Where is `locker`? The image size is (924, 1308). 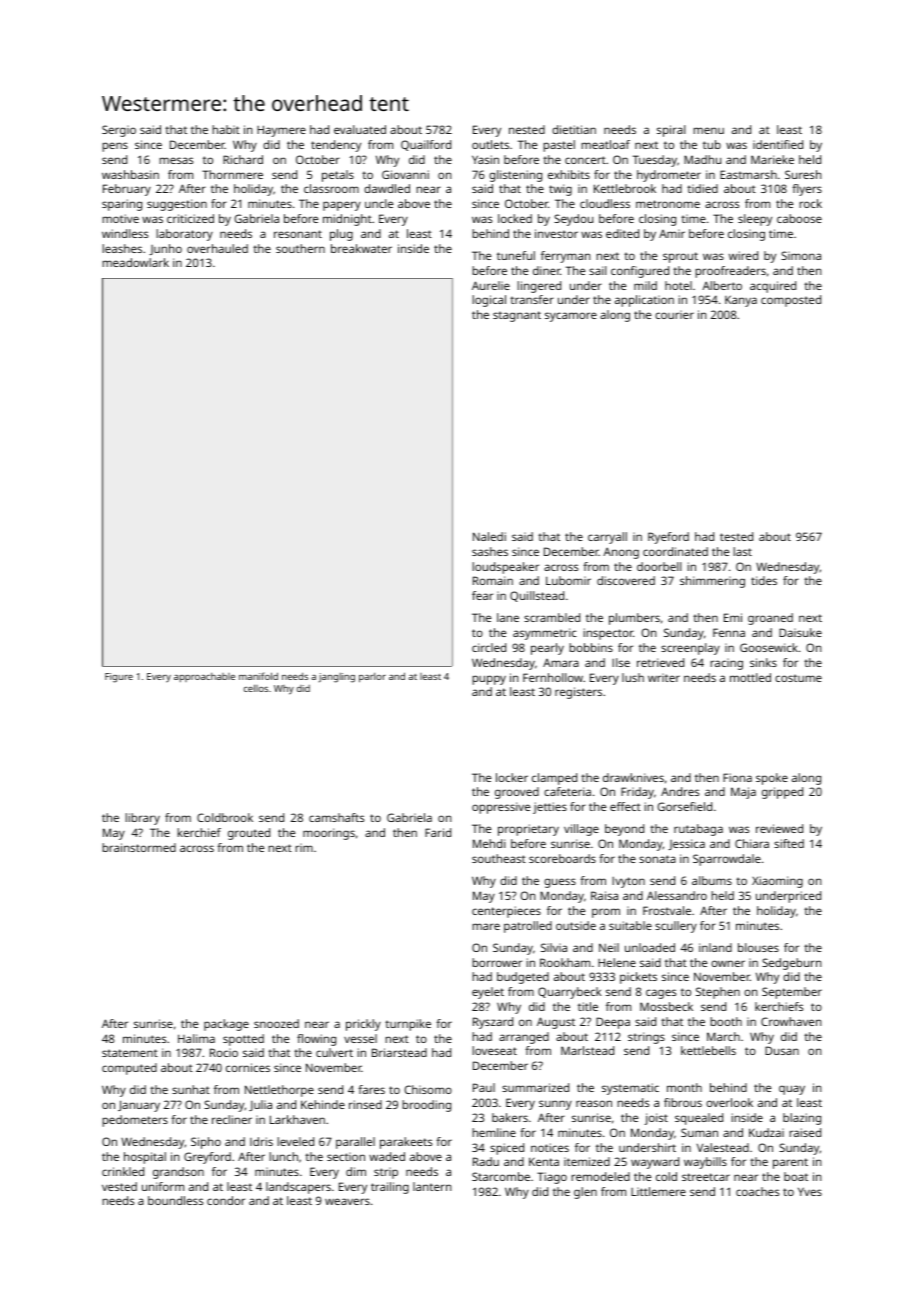 locker is located at coordinates (512, 777).
